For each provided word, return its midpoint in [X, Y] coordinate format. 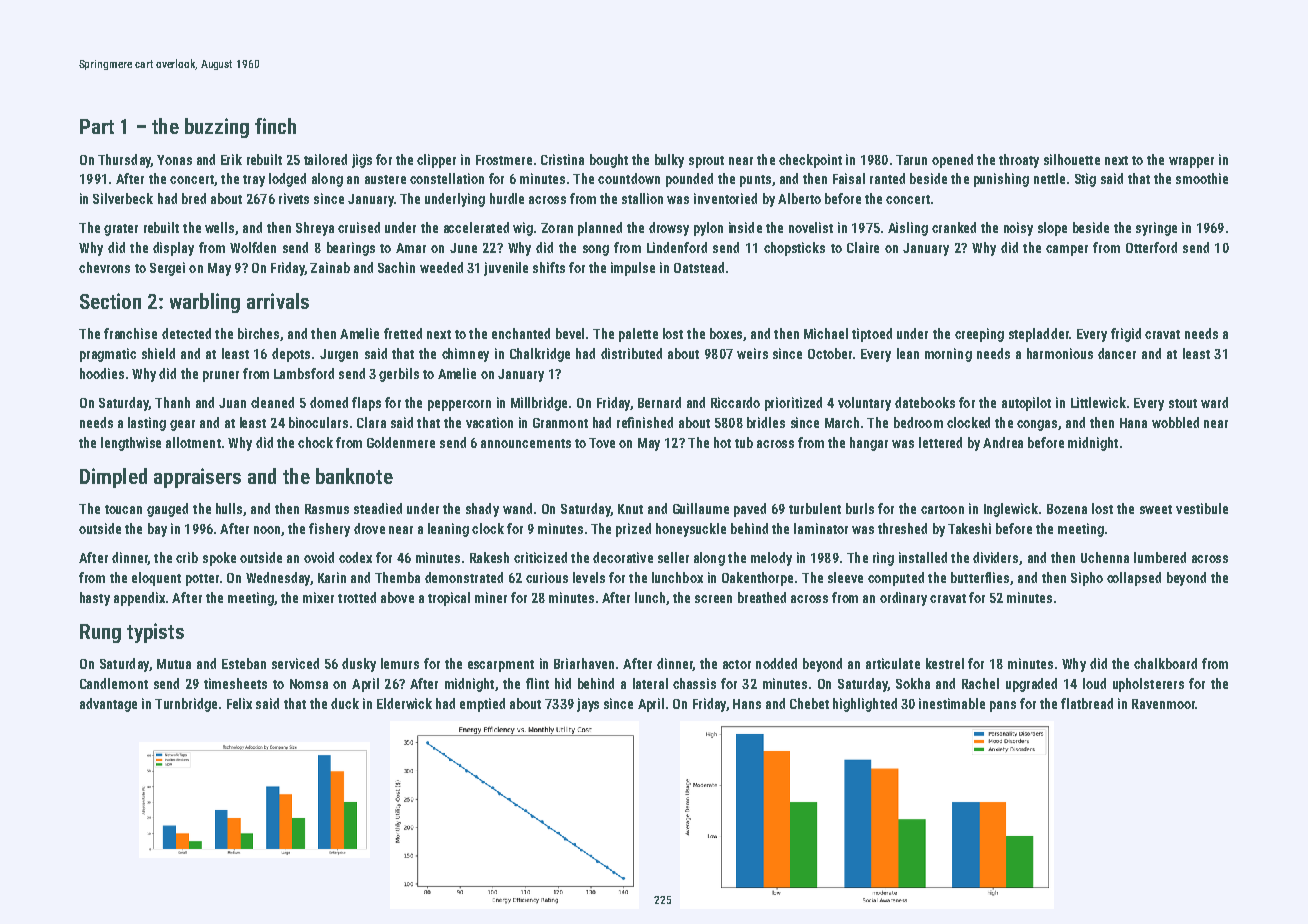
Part [97, 126]
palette [638, 335]
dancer [1117, 353]
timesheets [235, 683]
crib [187, 557]
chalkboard [1165, 663]
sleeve [845, 577]
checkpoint [810, 161]
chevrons [104, 267]
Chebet [809, 703]
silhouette [1072, 159]
